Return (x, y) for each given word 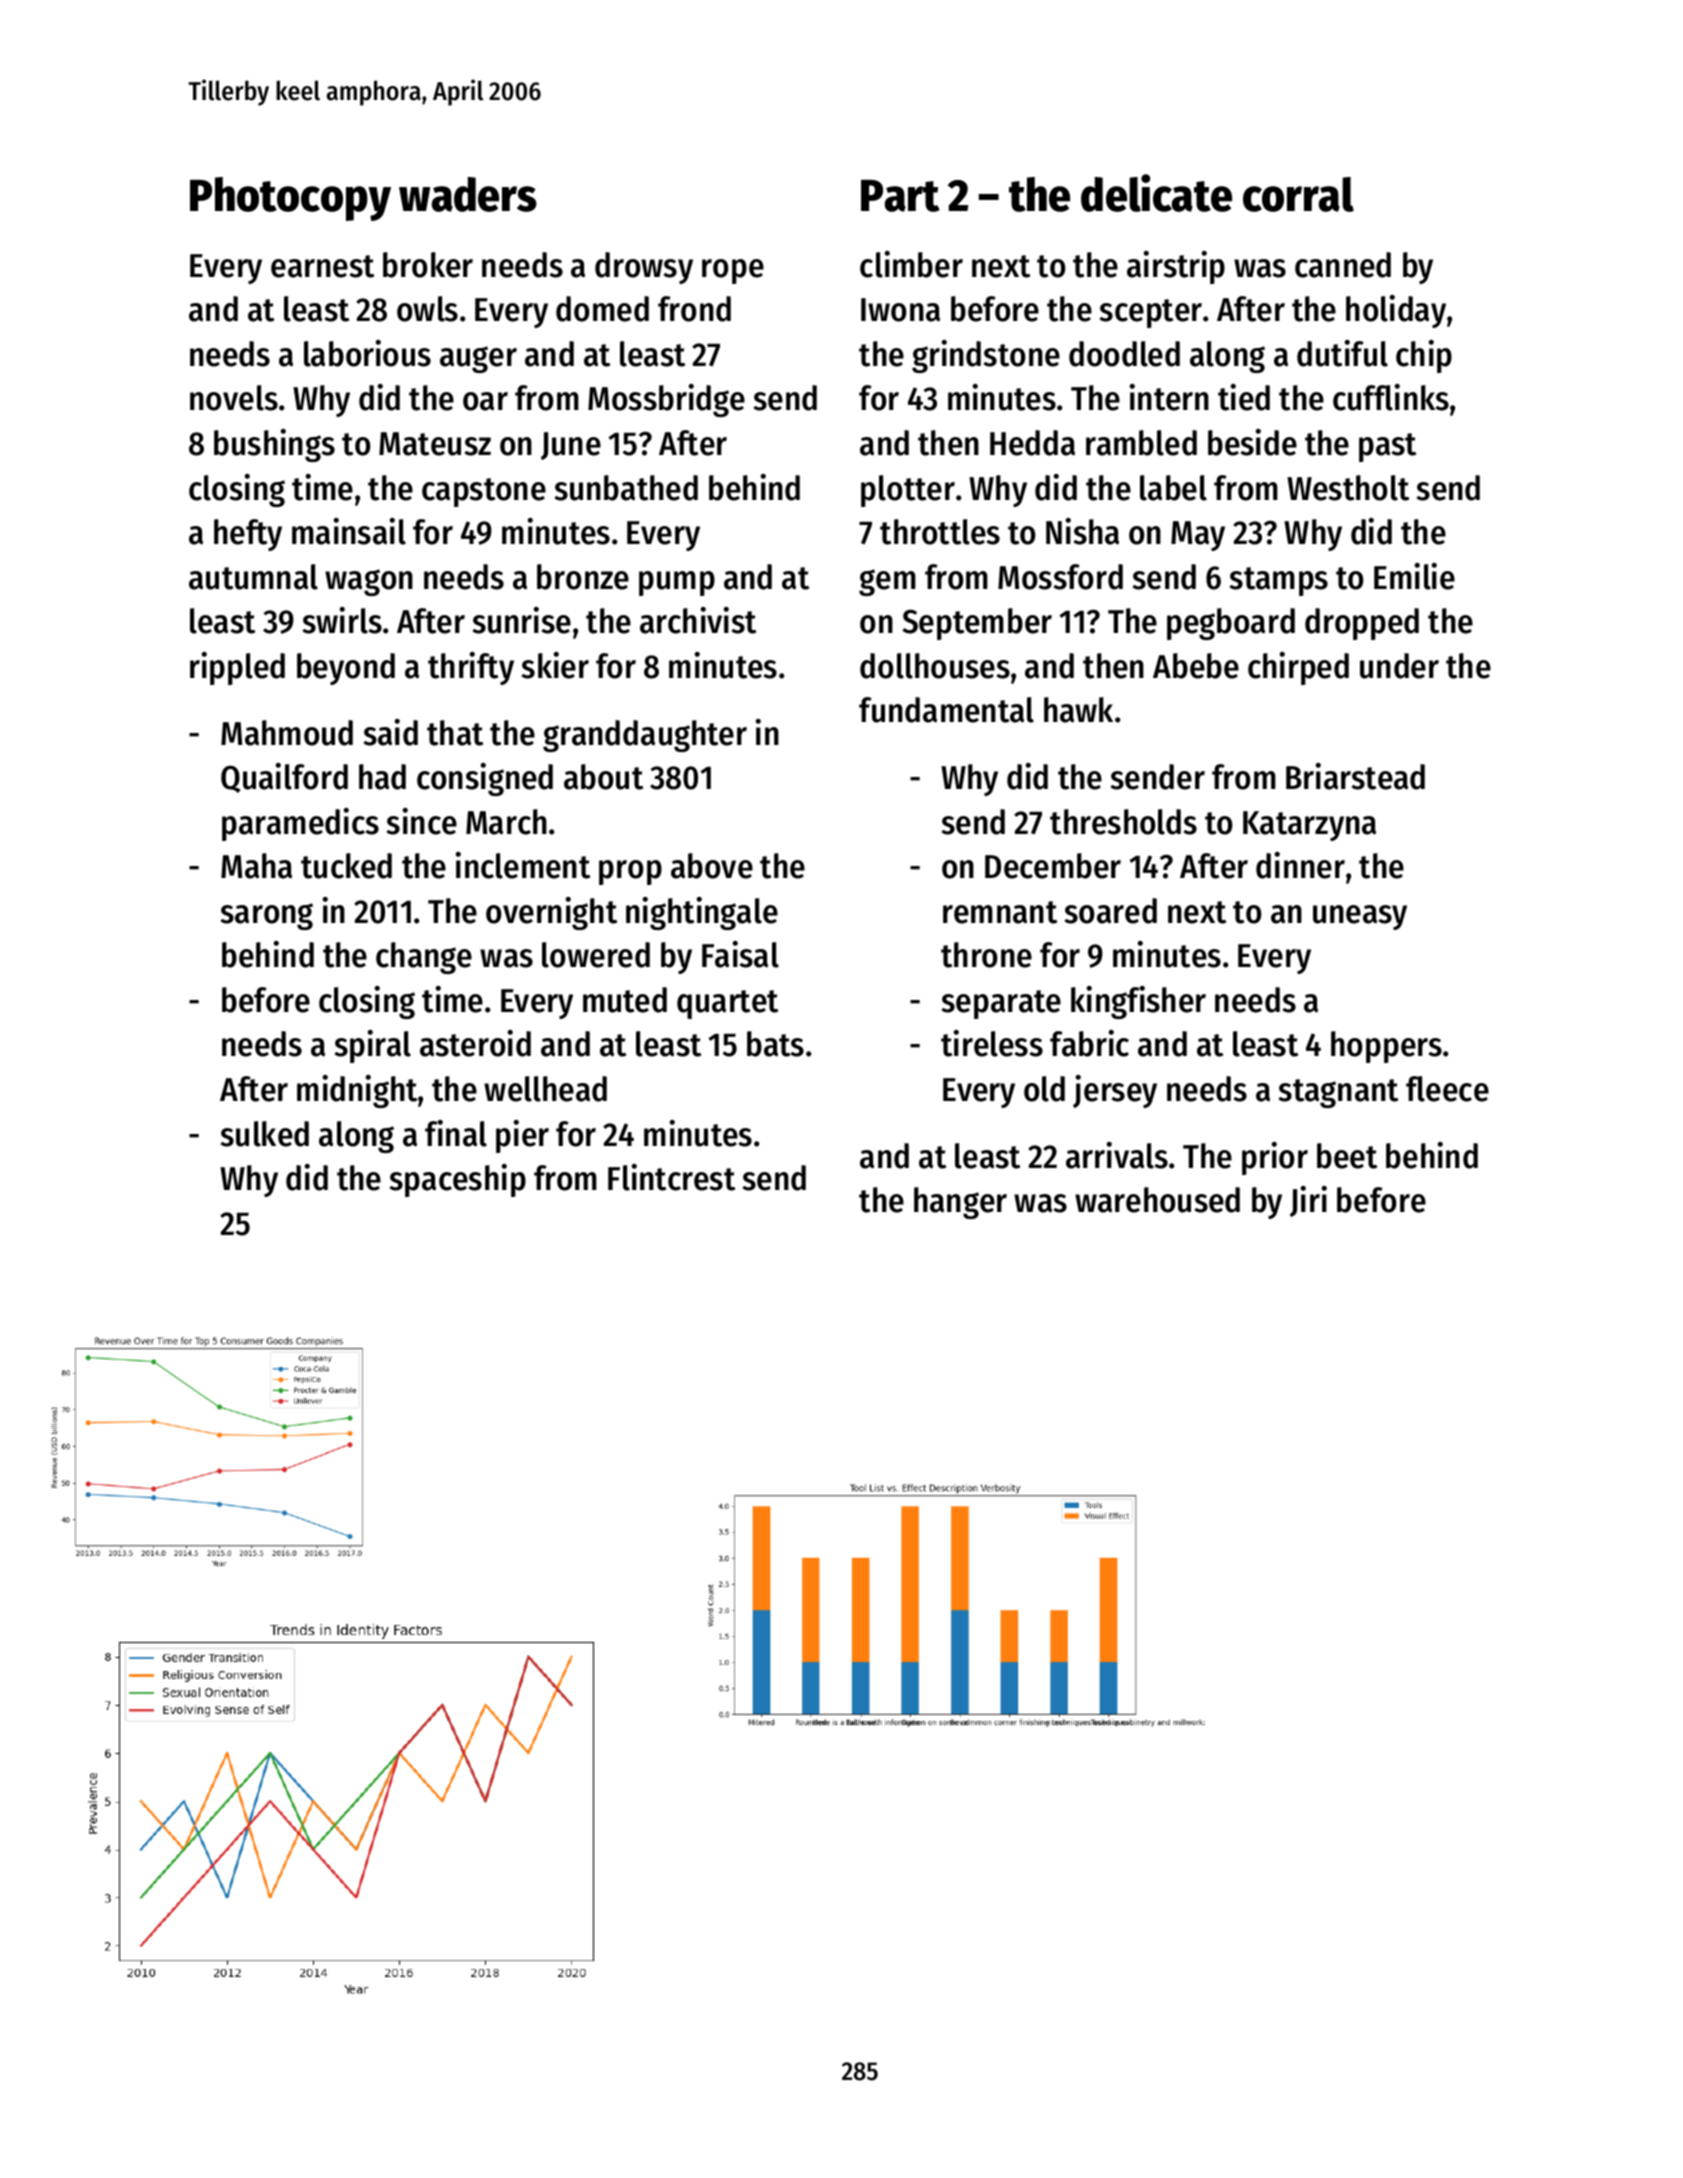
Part (900, 196)
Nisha (1082, 531)
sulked (265, 1134)
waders (468, 194)
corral (1298, 194)
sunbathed (626, 488)
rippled (237, 668)
